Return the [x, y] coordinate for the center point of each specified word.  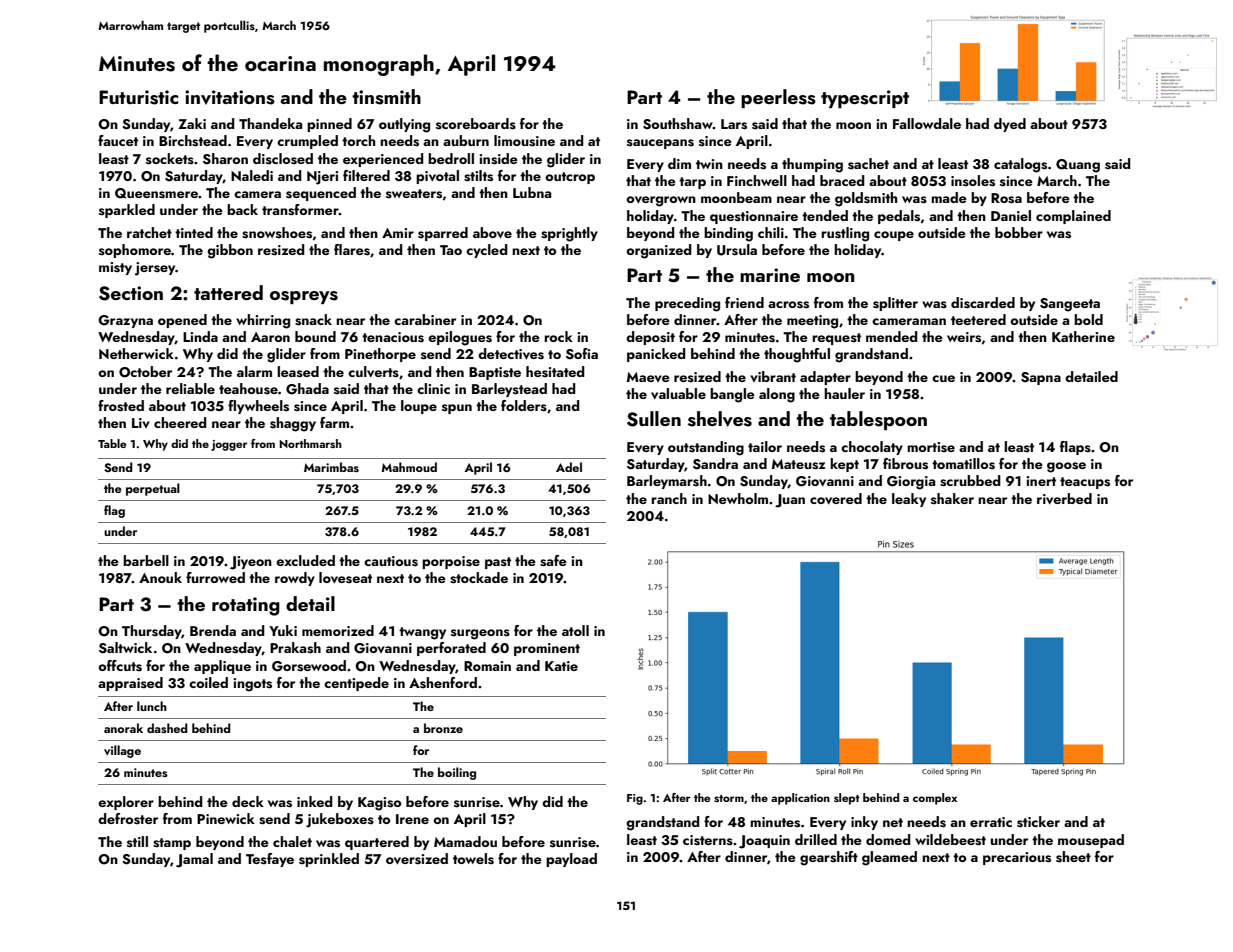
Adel [569, 467]
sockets [170, 159]
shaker [952, 499]
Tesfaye [270, 860]
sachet [868, 164]
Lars [734, 124]
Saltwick [125, 648]
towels [473, 859]
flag [114, 511]
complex [935, 799]
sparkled [127, 211]
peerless [778, 98]
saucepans [660, 144]
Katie [561, 666]
